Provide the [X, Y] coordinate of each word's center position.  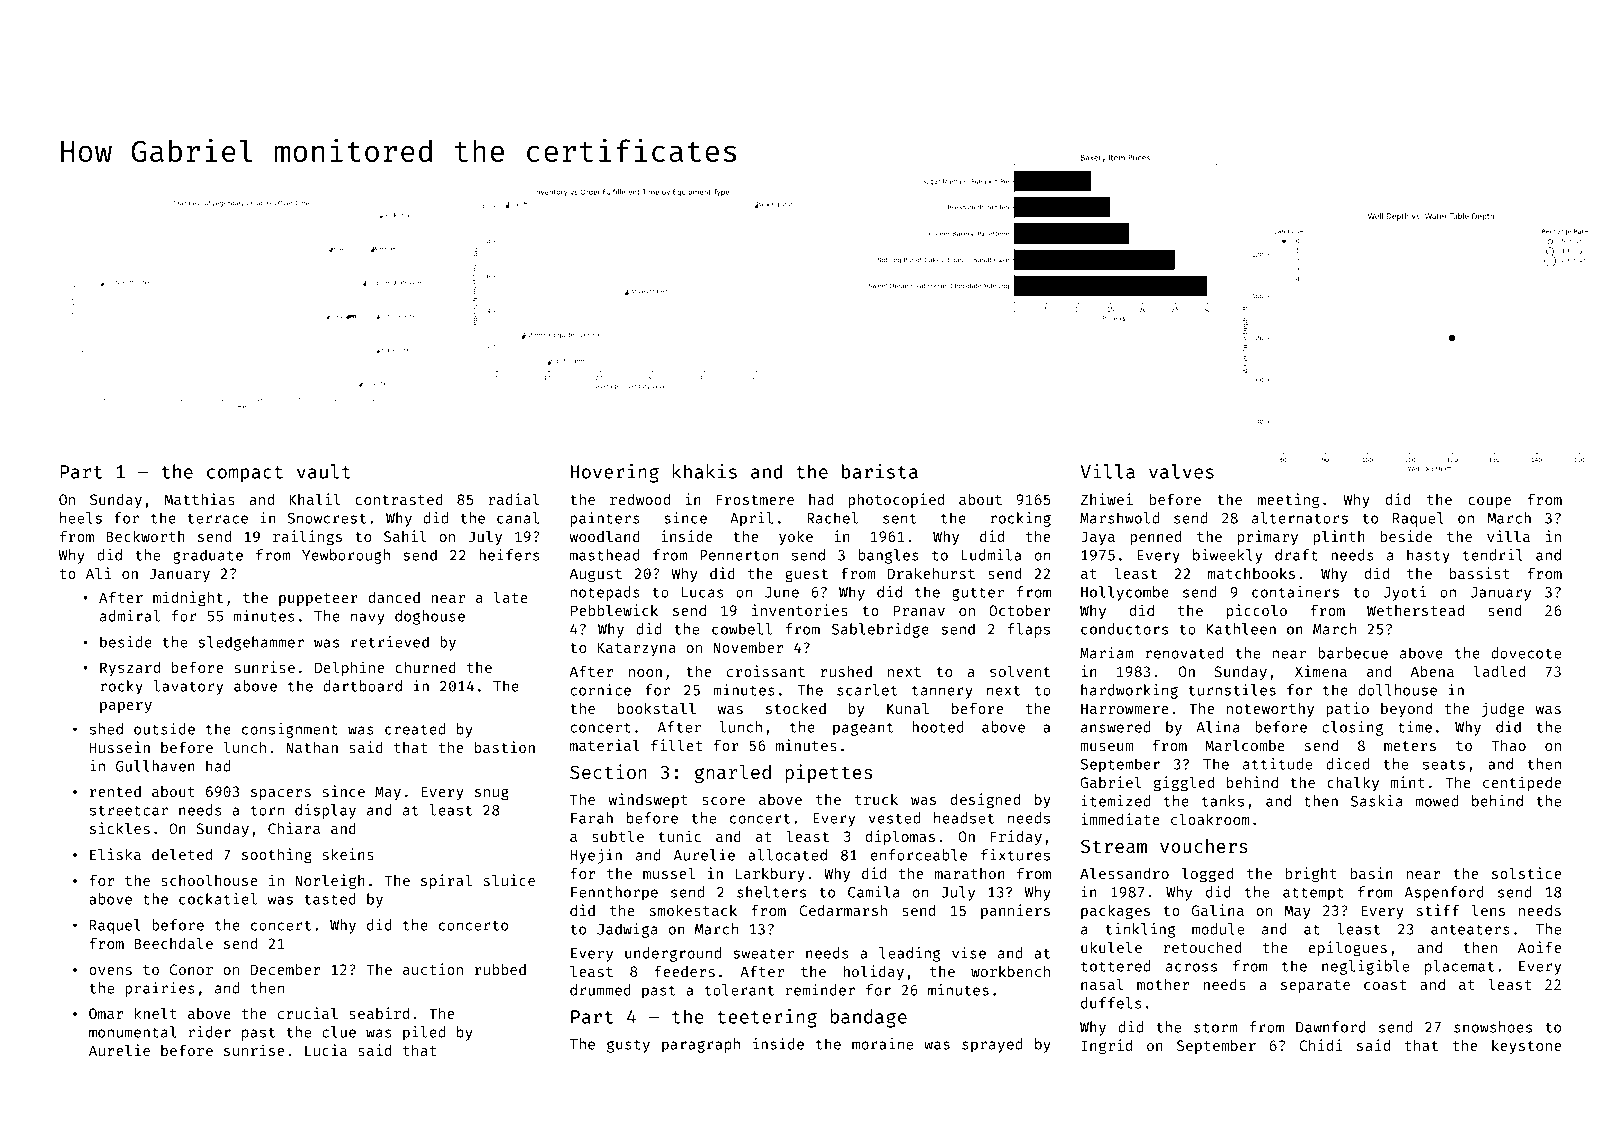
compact [245, 474]
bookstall [657, 708]
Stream [1114, 846]
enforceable [919, 855]
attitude [1278, 764]
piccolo [1257, 611]
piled [424, 1033]
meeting [1288, 501]
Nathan [312, 747]
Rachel [832, 518]
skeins [348, 854]
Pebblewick [614, 610]
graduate [208, 556]
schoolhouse [209, 880]
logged [1207, 875]
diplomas [900, 837]
